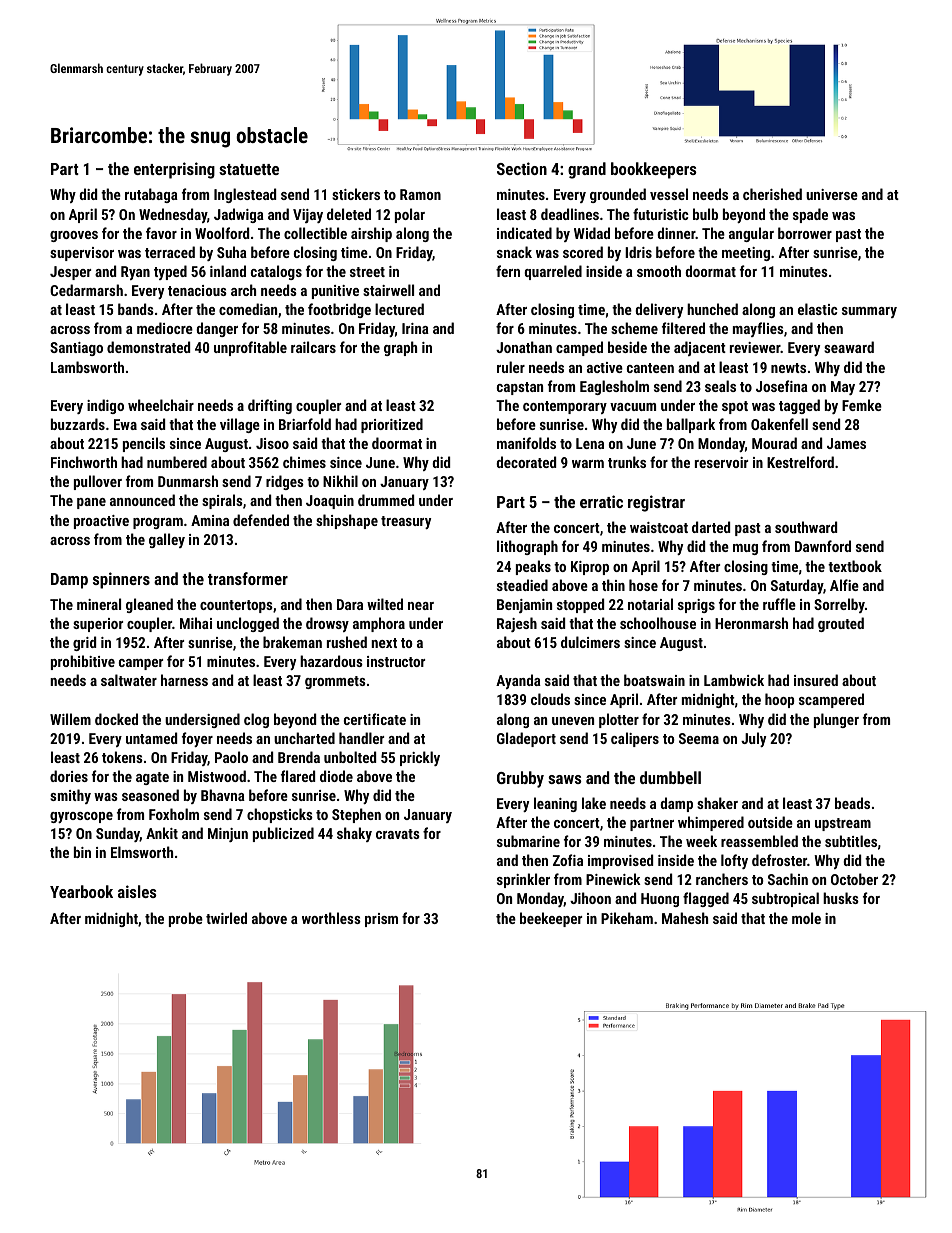  What do you see at coordinates (846, 443) in the screenshot?
I see `James` at bounding box center [846, 443].
